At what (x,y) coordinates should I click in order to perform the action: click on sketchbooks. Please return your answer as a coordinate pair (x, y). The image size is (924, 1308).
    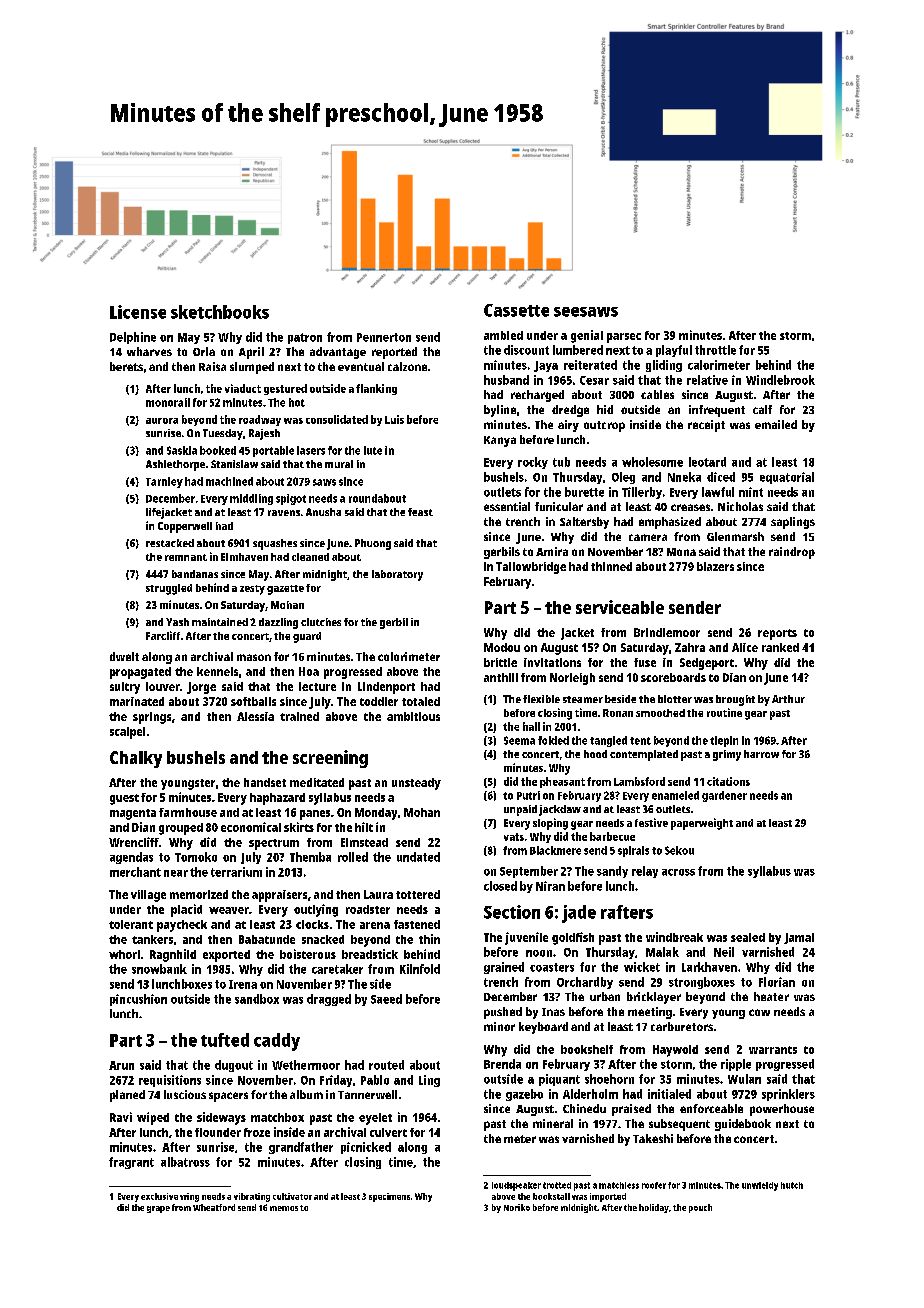
    Looking at the image, I should click on (220, 312).
